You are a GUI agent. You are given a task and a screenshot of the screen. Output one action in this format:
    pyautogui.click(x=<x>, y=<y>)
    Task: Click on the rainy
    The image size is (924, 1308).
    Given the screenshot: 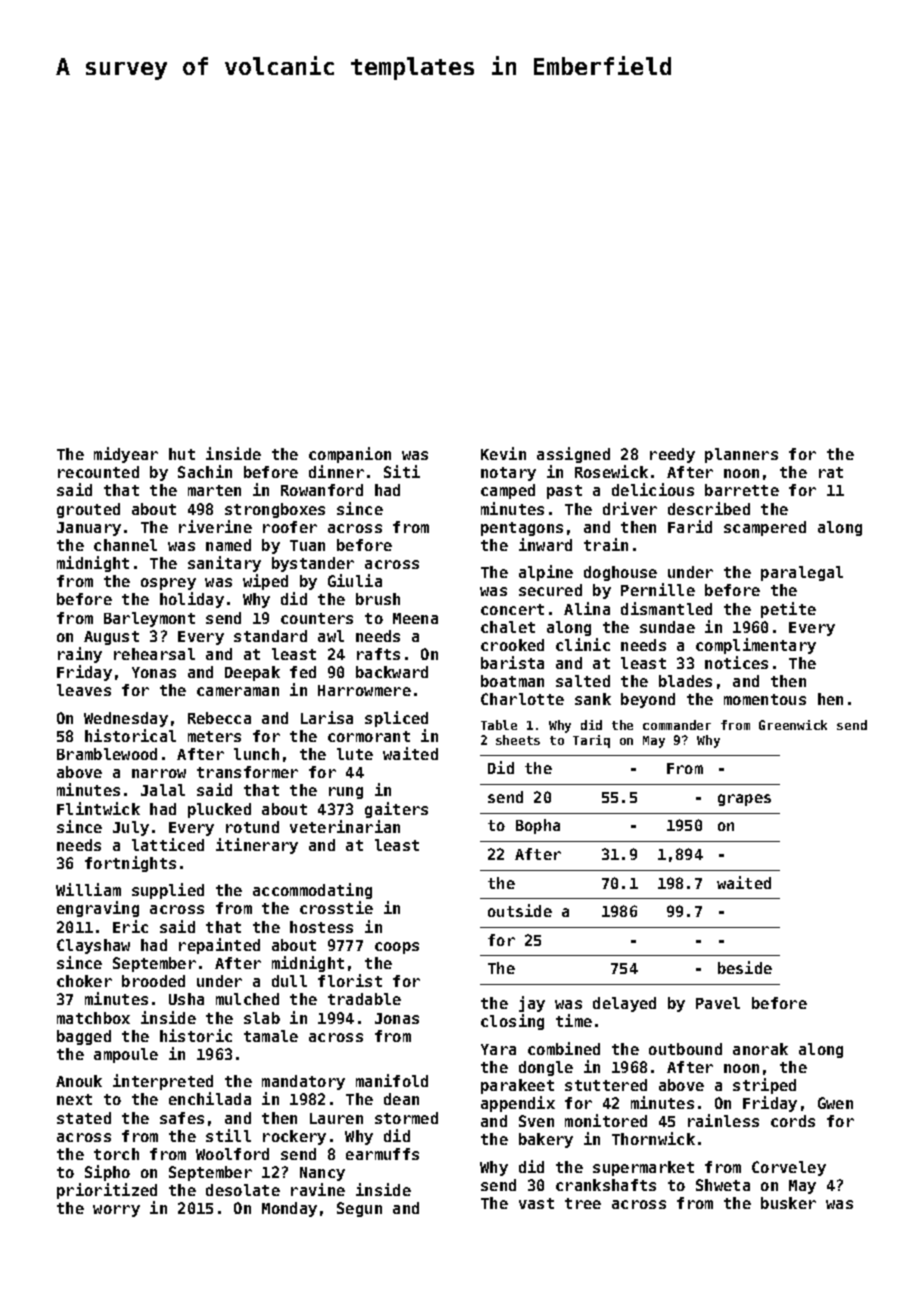 What is the action you would take?
    pyautogui.click(x=80, y=655)
